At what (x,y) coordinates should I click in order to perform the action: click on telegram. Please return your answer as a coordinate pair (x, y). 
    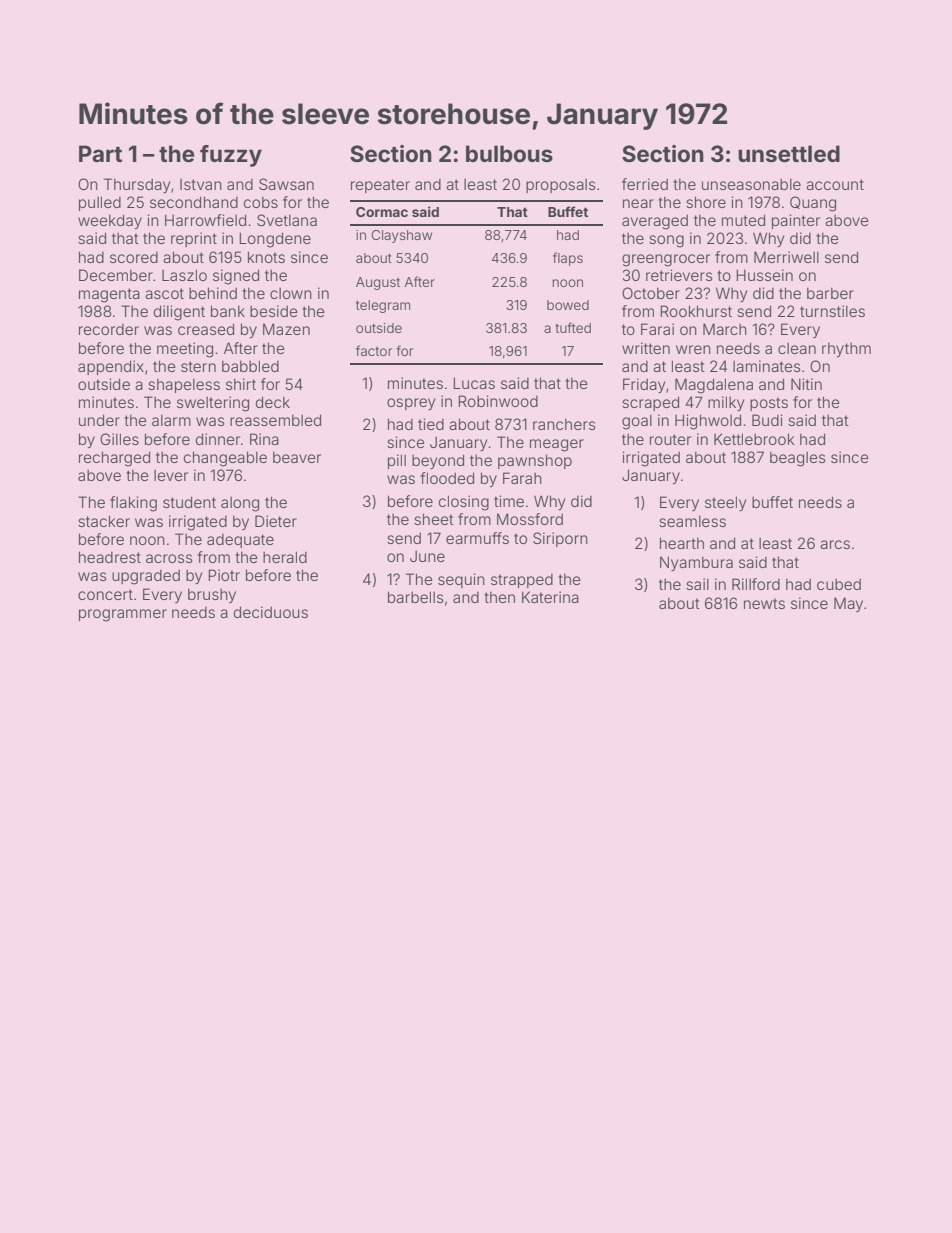
    Looking at the image, I should click on (383, 306).
